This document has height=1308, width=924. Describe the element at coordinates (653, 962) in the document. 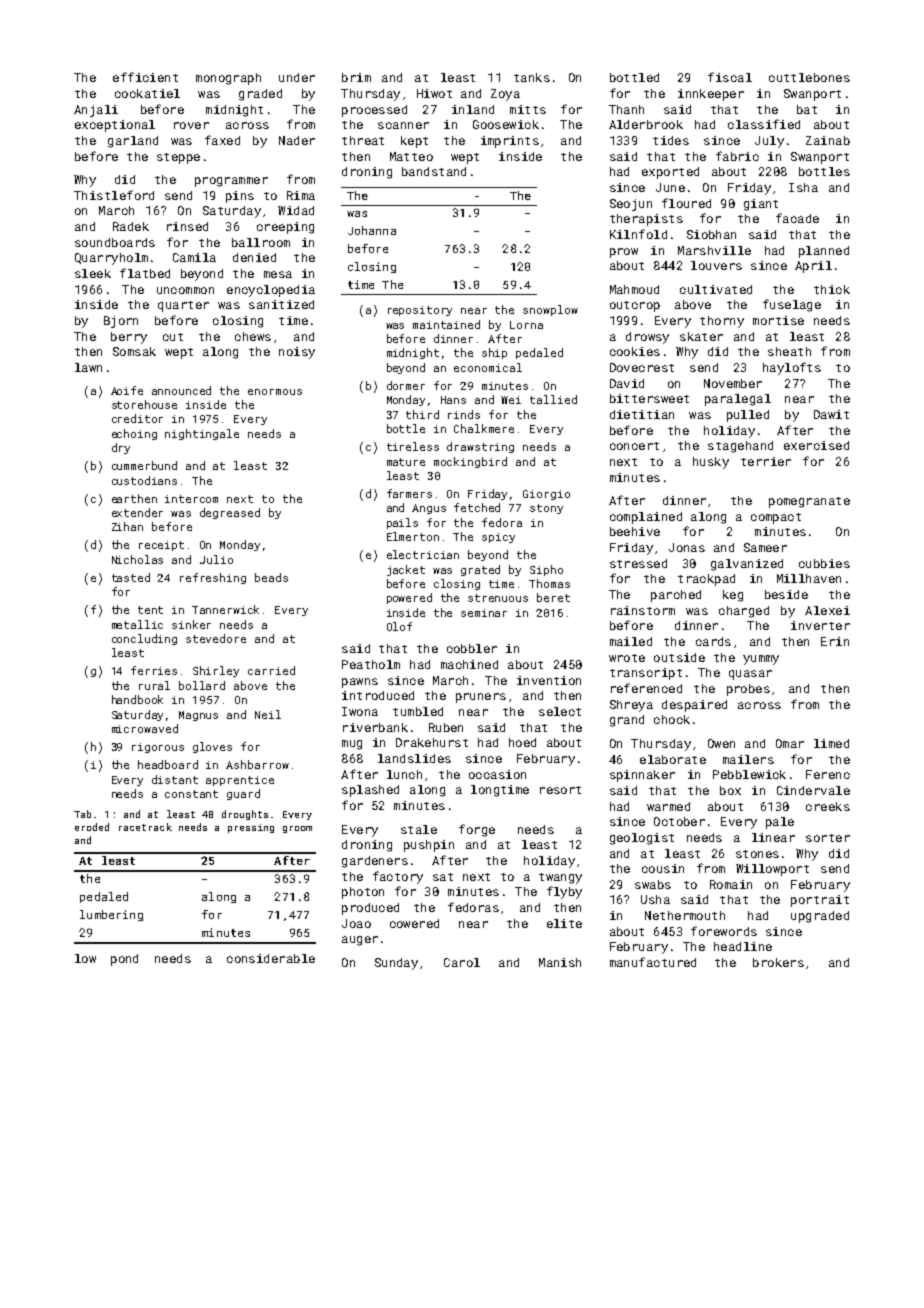

I see `manufactured` at that location.
